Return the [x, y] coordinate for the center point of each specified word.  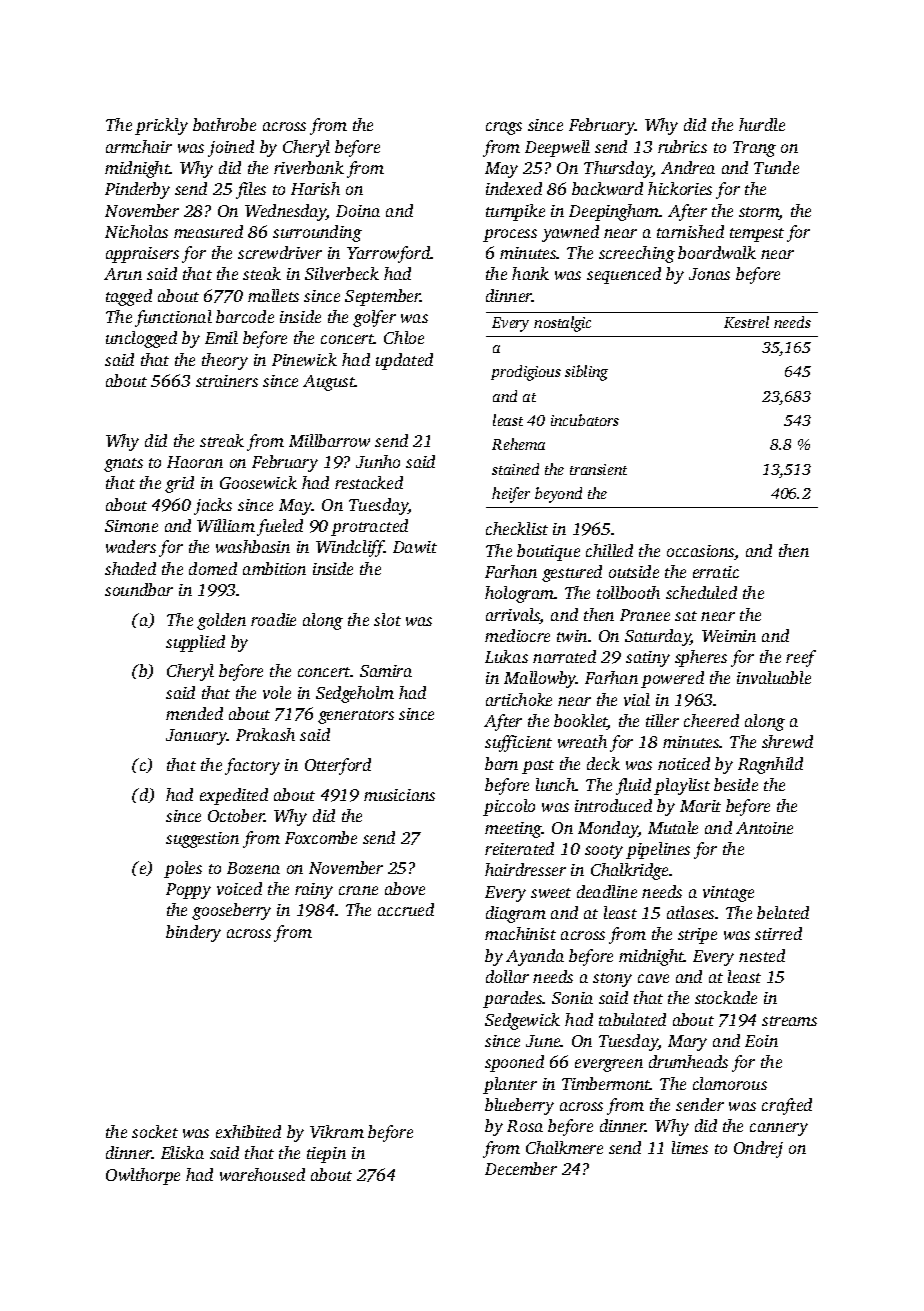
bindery [193, 933]
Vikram [337, 1131]
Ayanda [535, 957]
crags [504, 128]
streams [789, 1021]
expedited [234, 796]
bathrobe [224, 124]
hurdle [762, 124]
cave [653, 978]
